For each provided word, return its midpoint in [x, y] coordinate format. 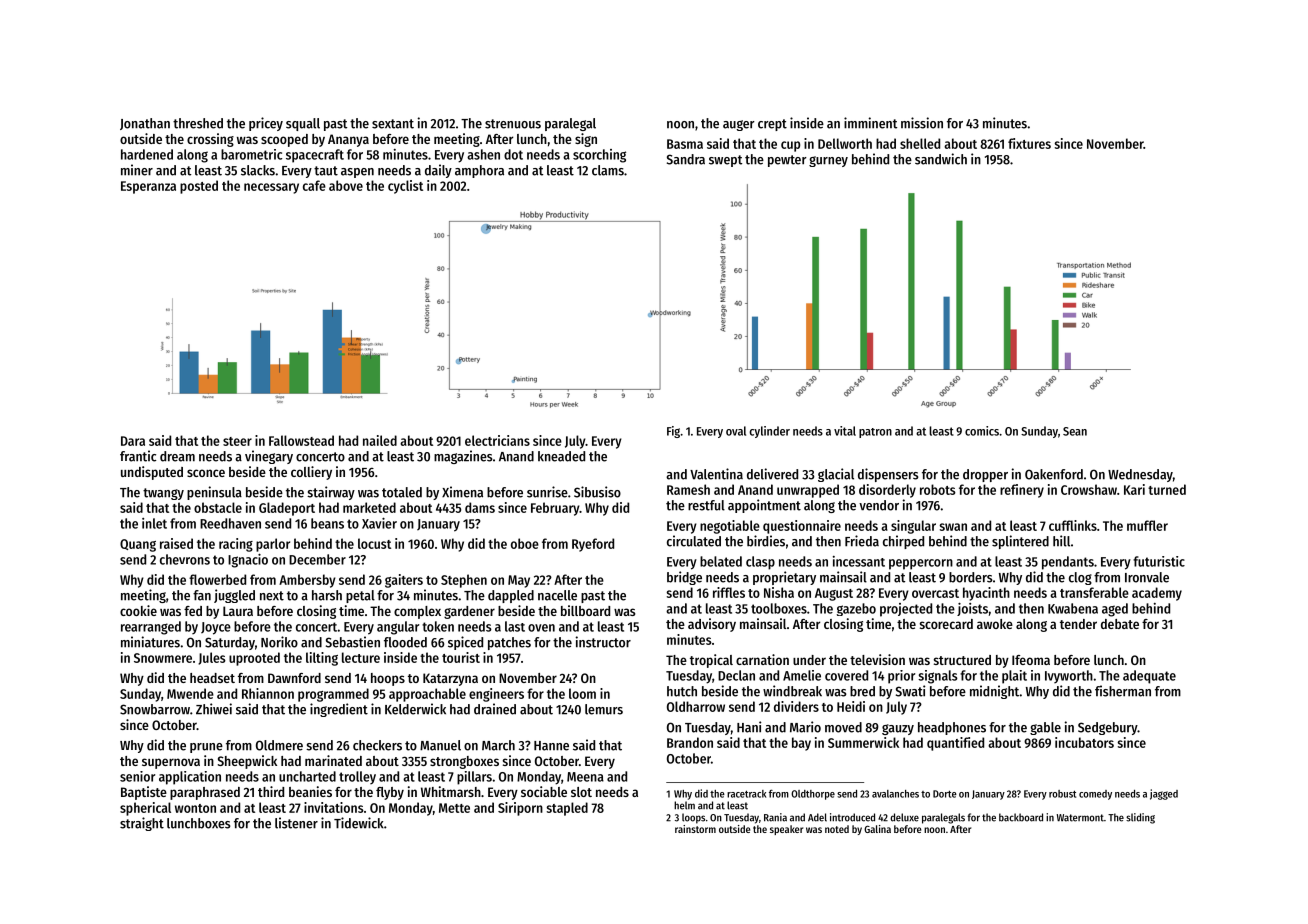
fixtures [1029, 143]
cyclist [405, 187]
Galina [877, 829]
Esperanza [148, 187]
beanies [310, 791]
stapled [567, 809]
